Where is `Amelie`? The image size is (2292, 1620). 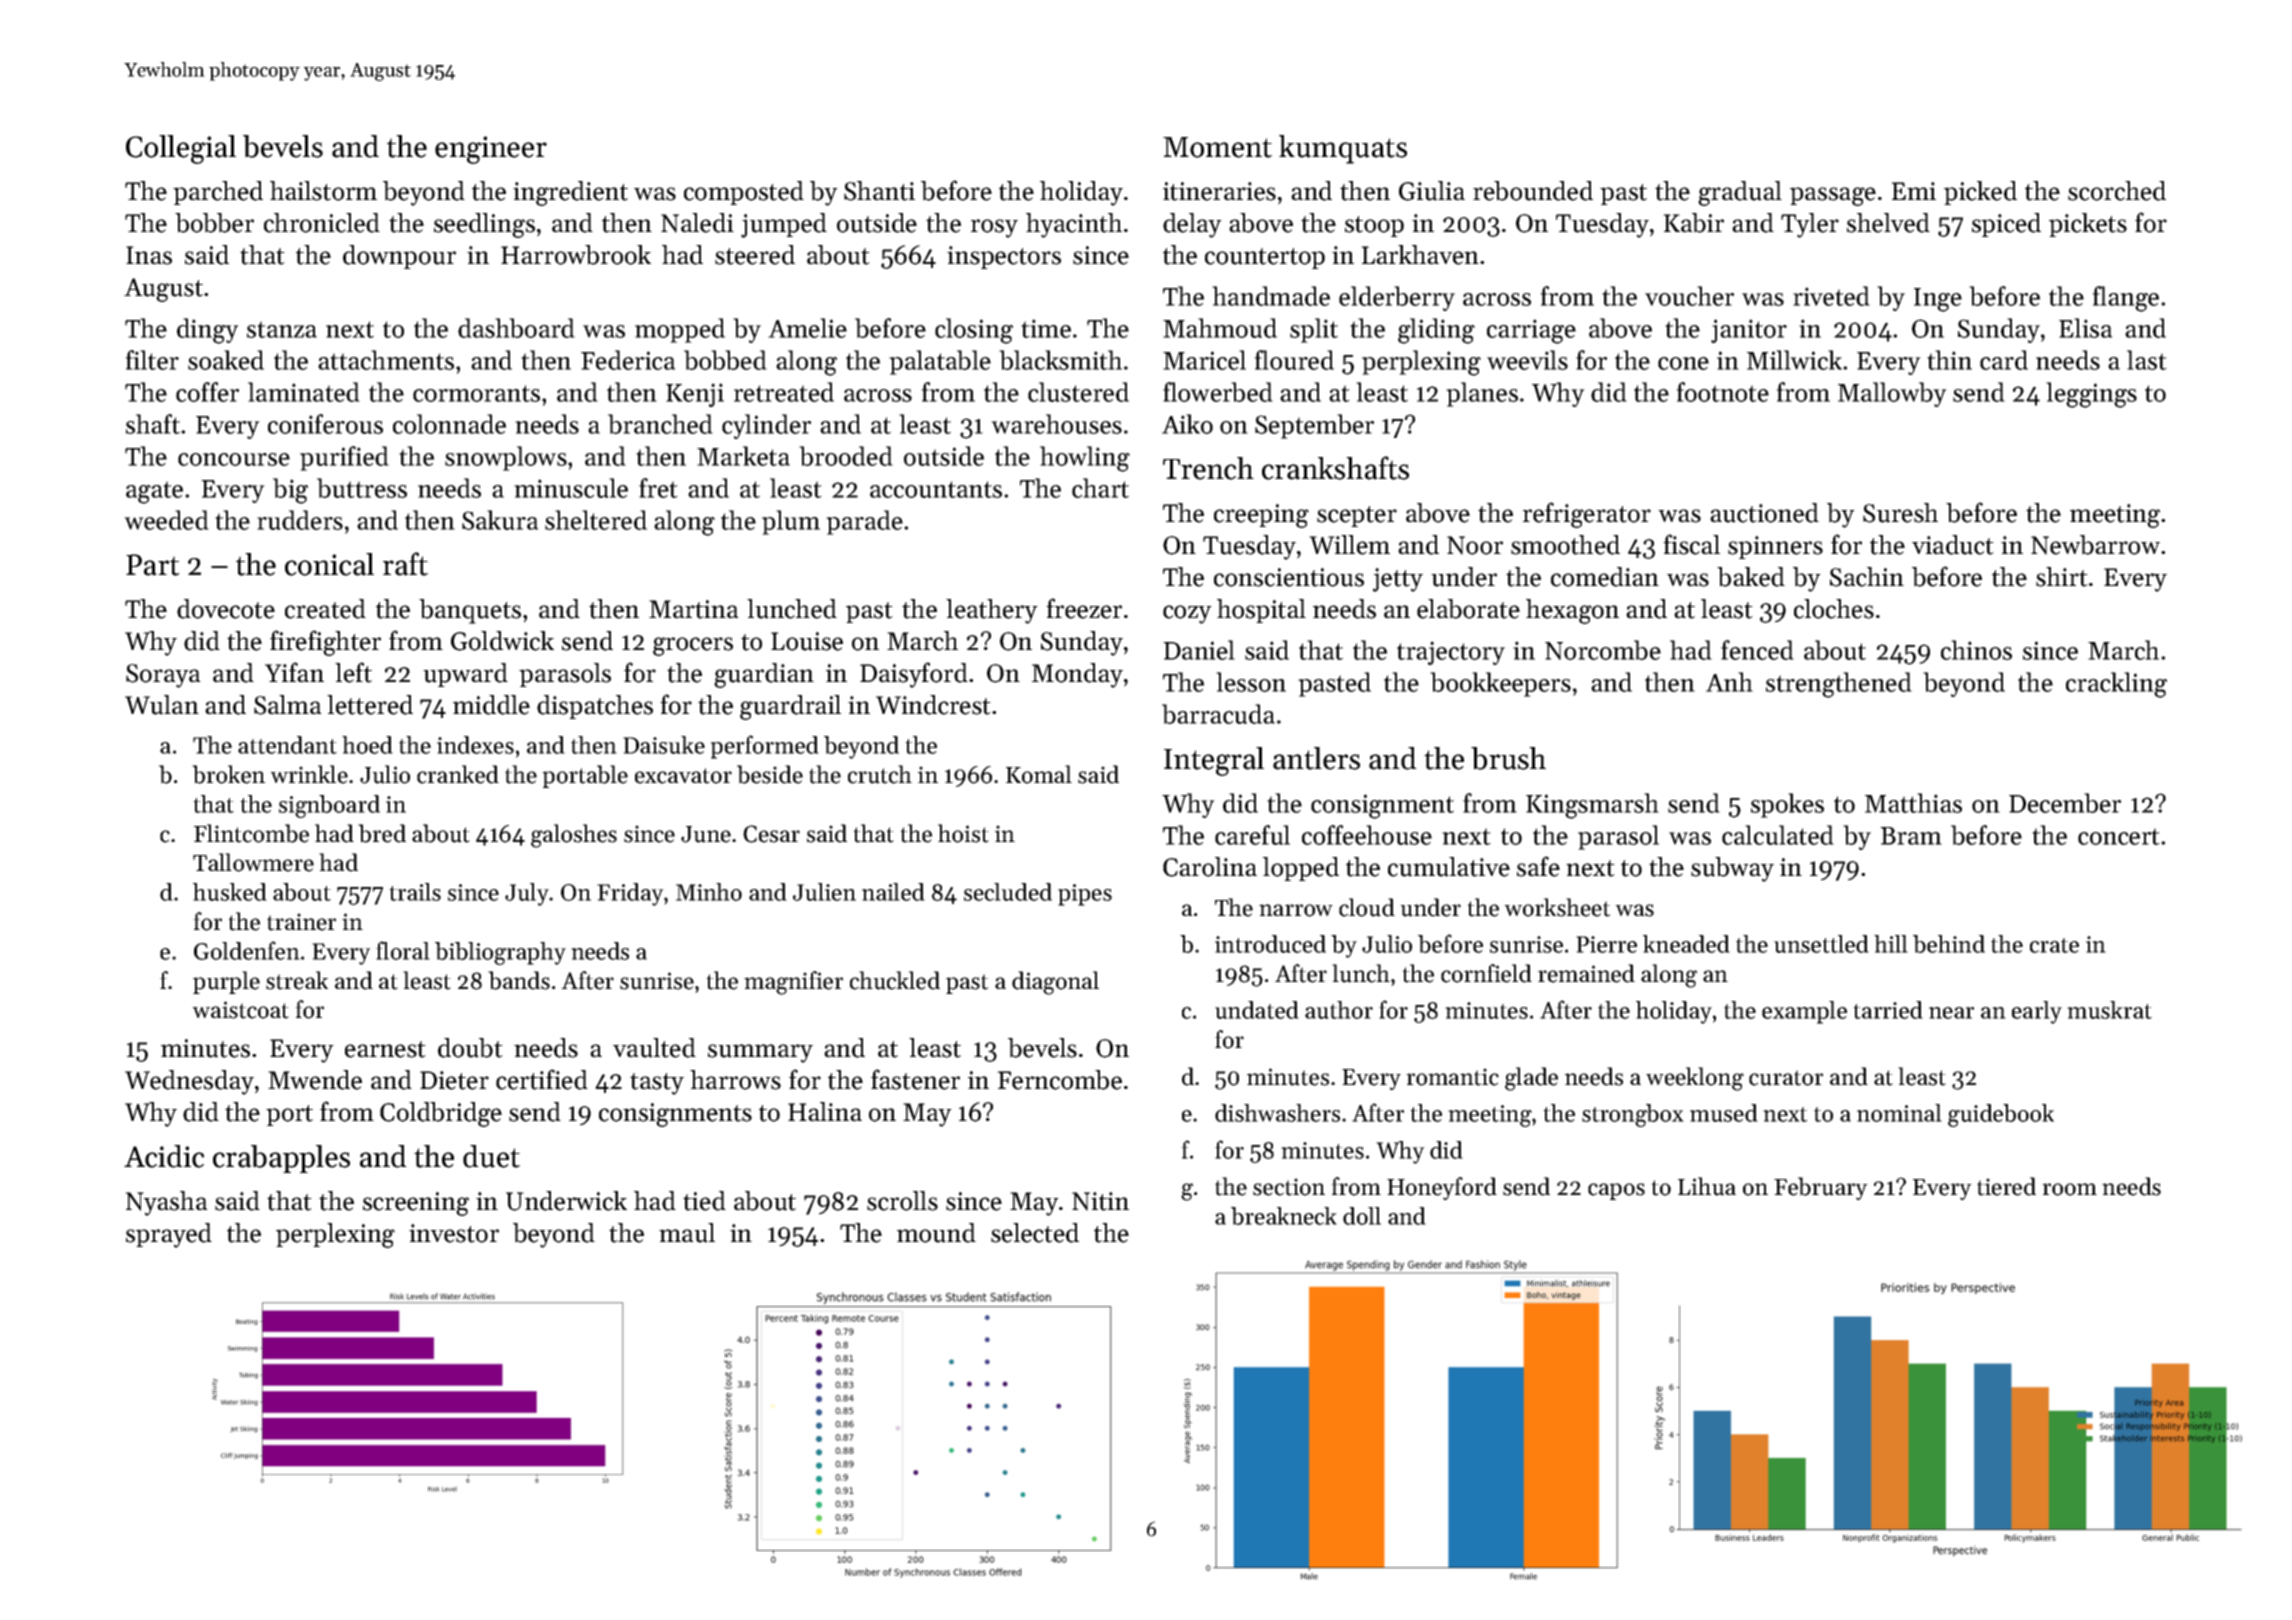 Amelie is located at coordinates (807, 328).
